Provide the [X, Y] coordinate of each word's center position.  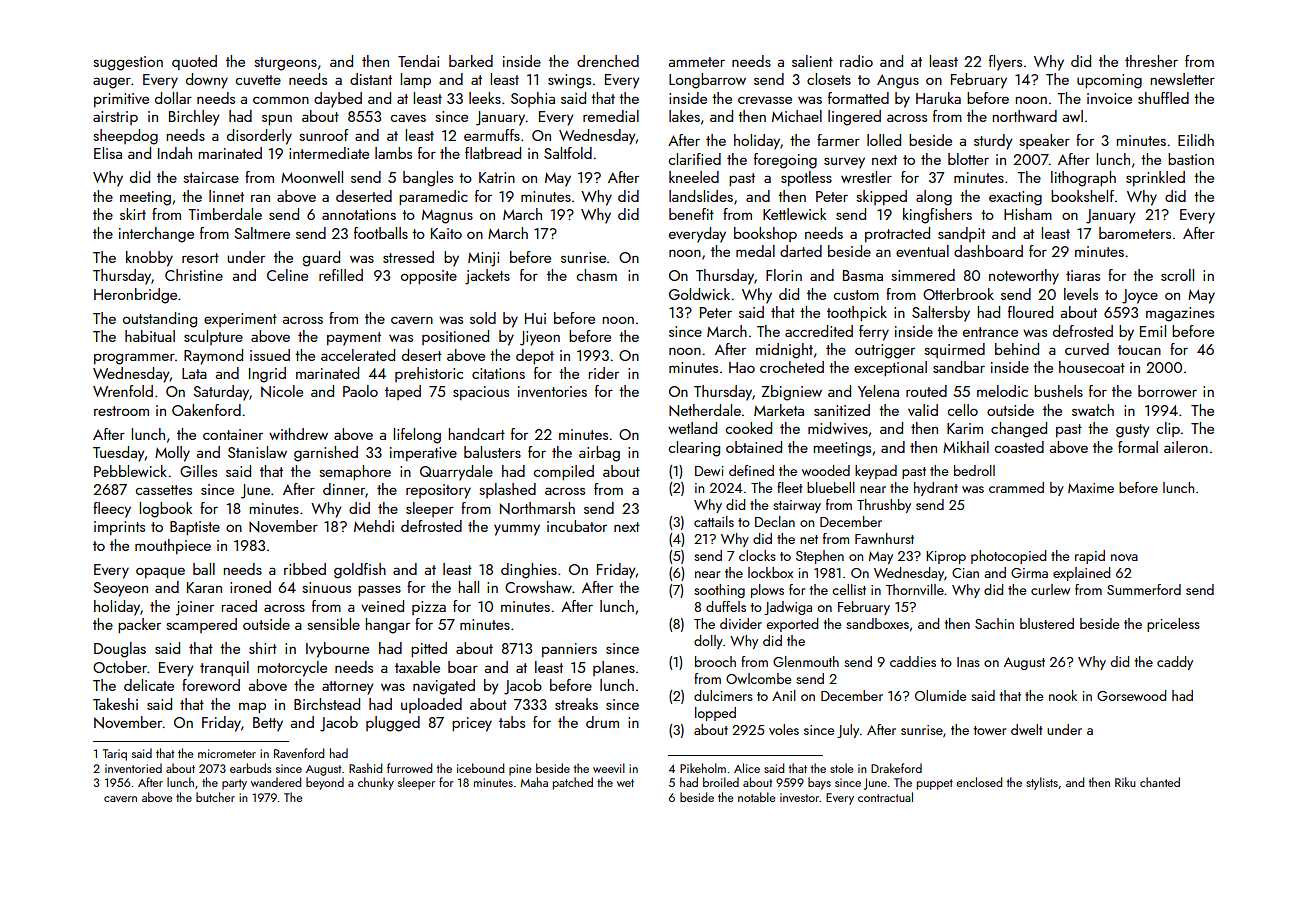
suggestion [128, 63]
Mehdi [374, 526]
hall [468, 587]
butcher [215, 797]
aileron [1186, 447]
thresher [1151, 61]
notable [757, 797]
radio [856, 61]
